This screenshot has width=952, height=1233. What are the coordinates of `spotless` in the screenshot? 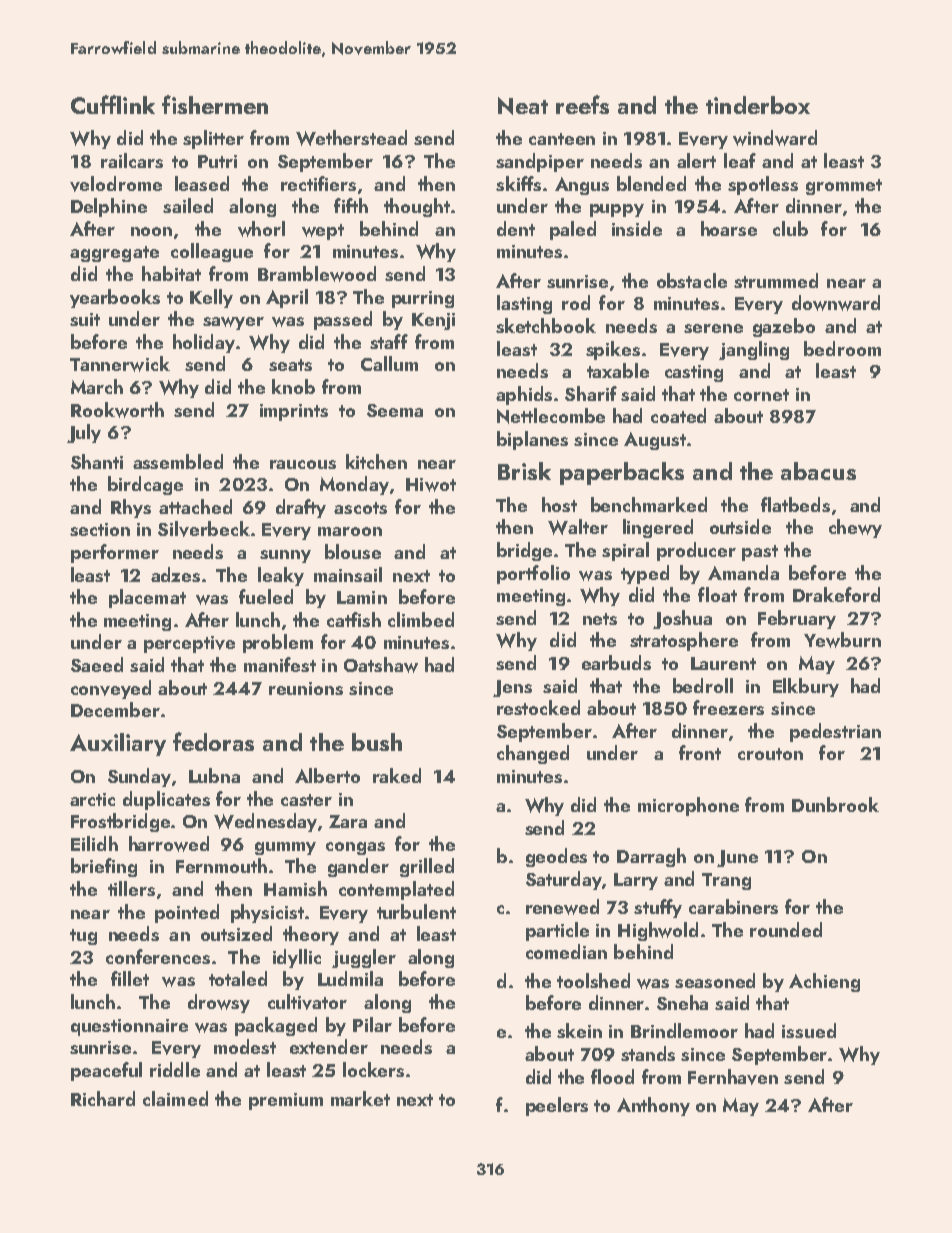 It's located at (763, 185).
